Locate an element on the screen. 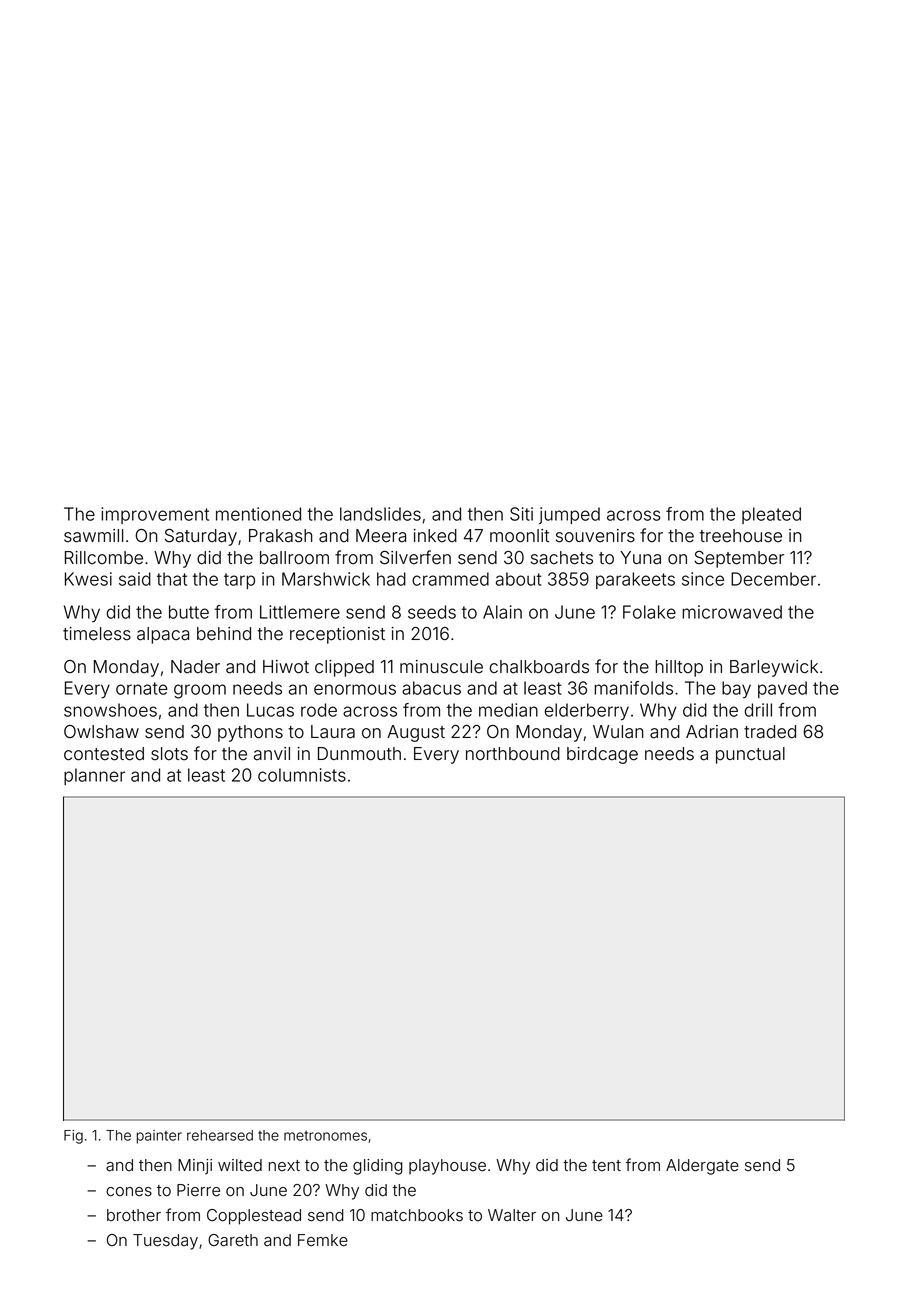 This screenshot has height=1316, width=908. landslides is located at coordinates (380, 514).
